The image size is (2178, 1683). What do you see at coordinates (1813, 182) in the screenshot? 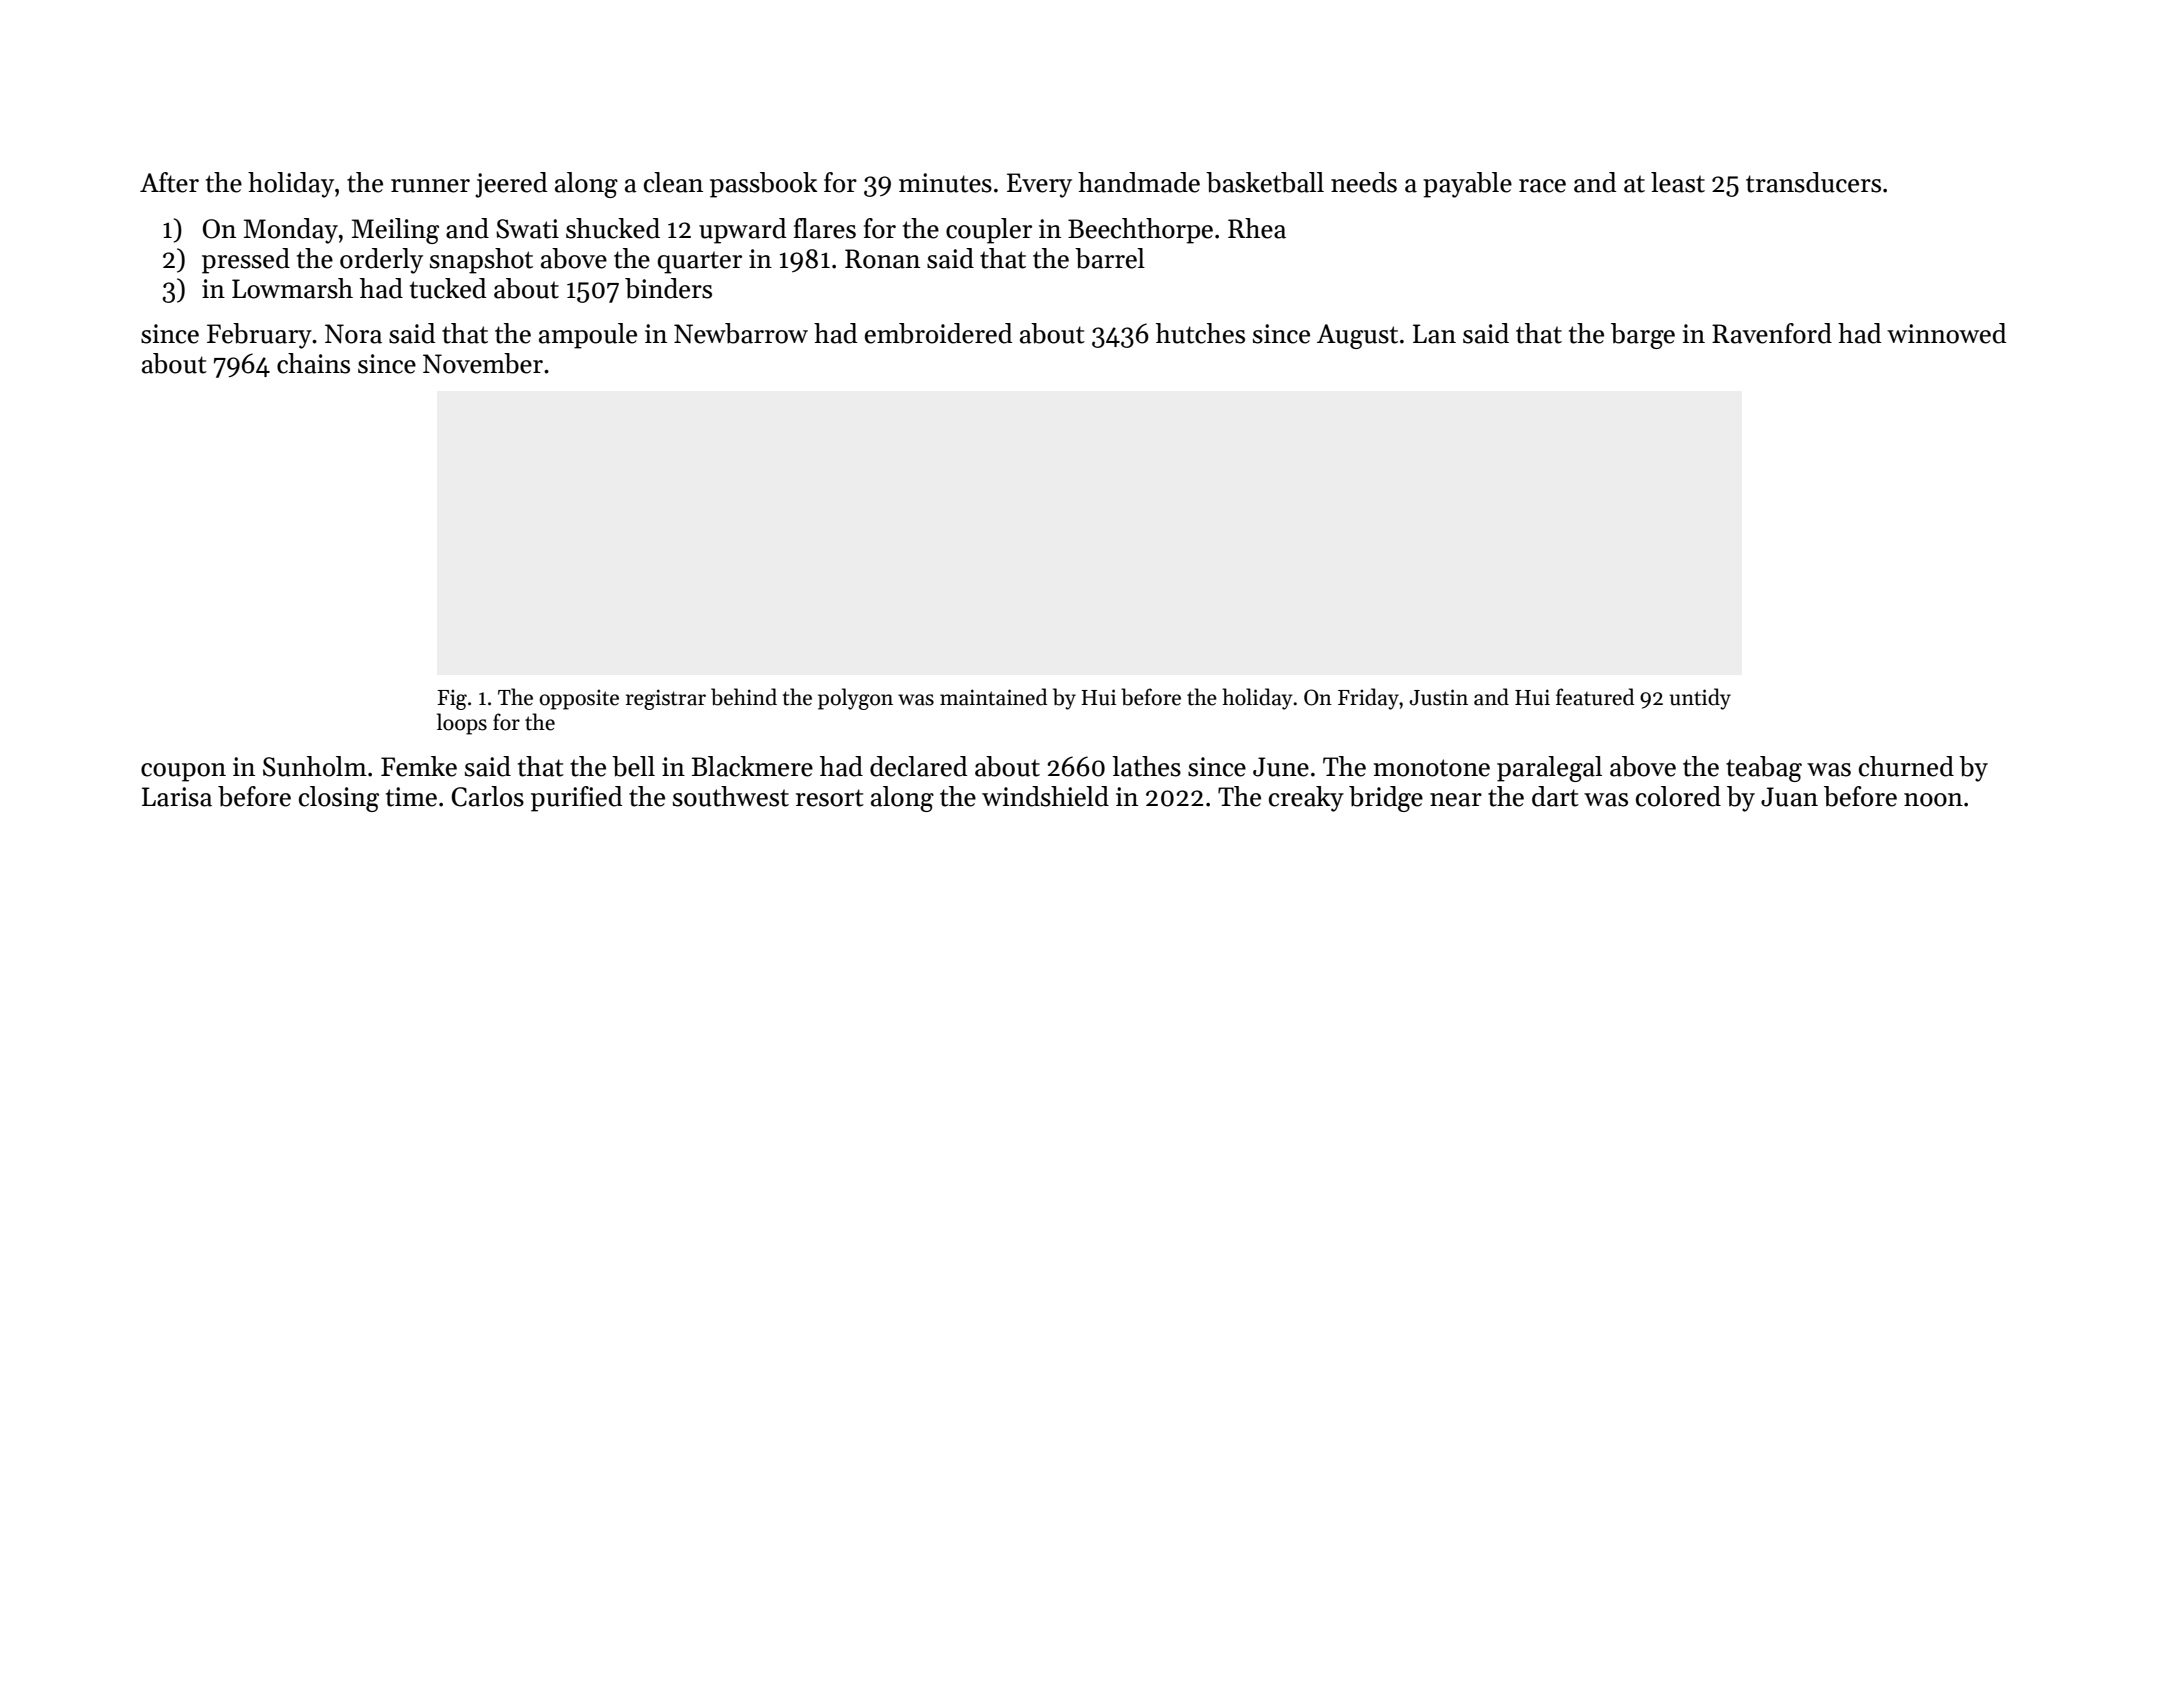
I see `transducers` at bounding box center [1813, 182].
